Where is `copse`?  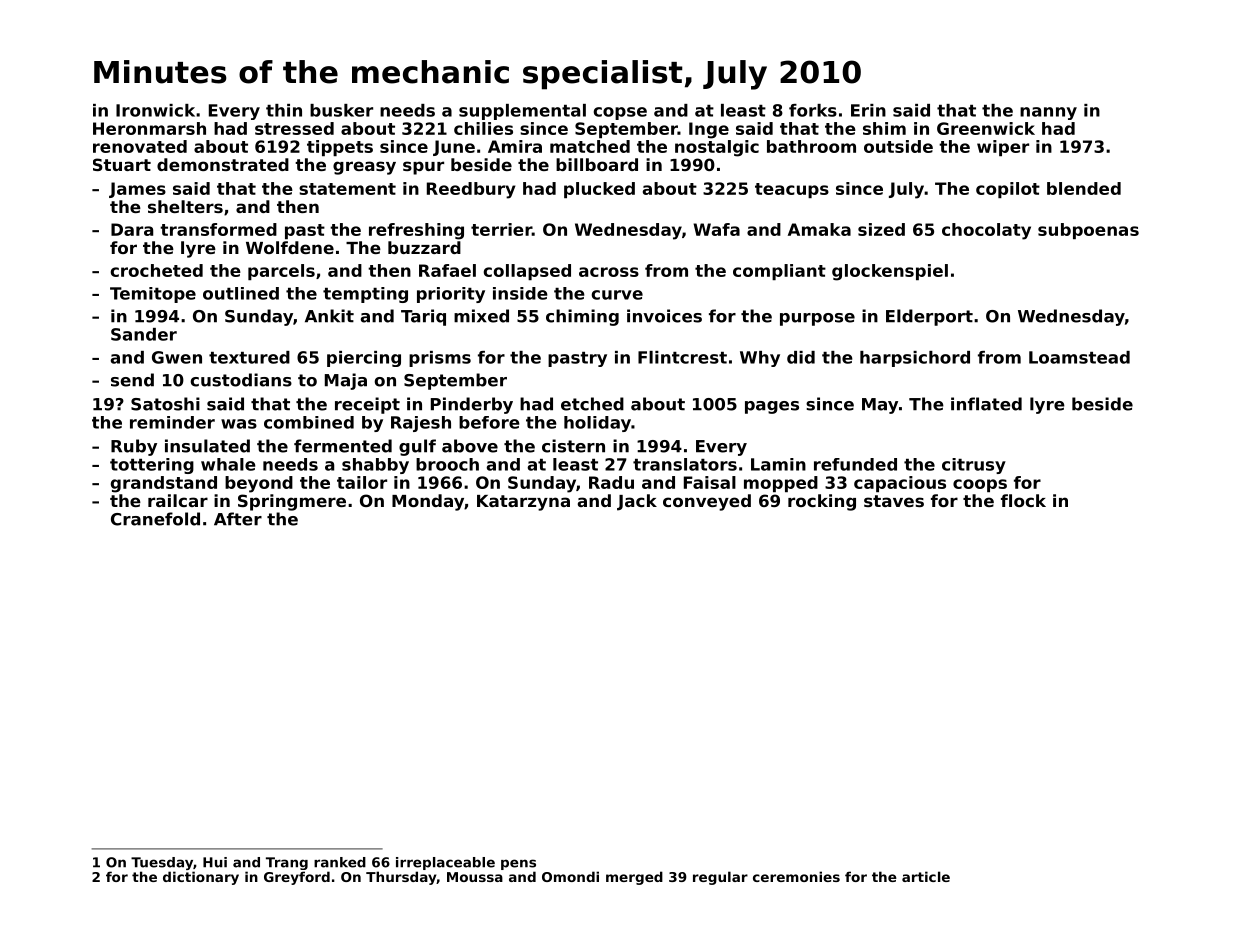 copse is located at coordinates (620, 113).
